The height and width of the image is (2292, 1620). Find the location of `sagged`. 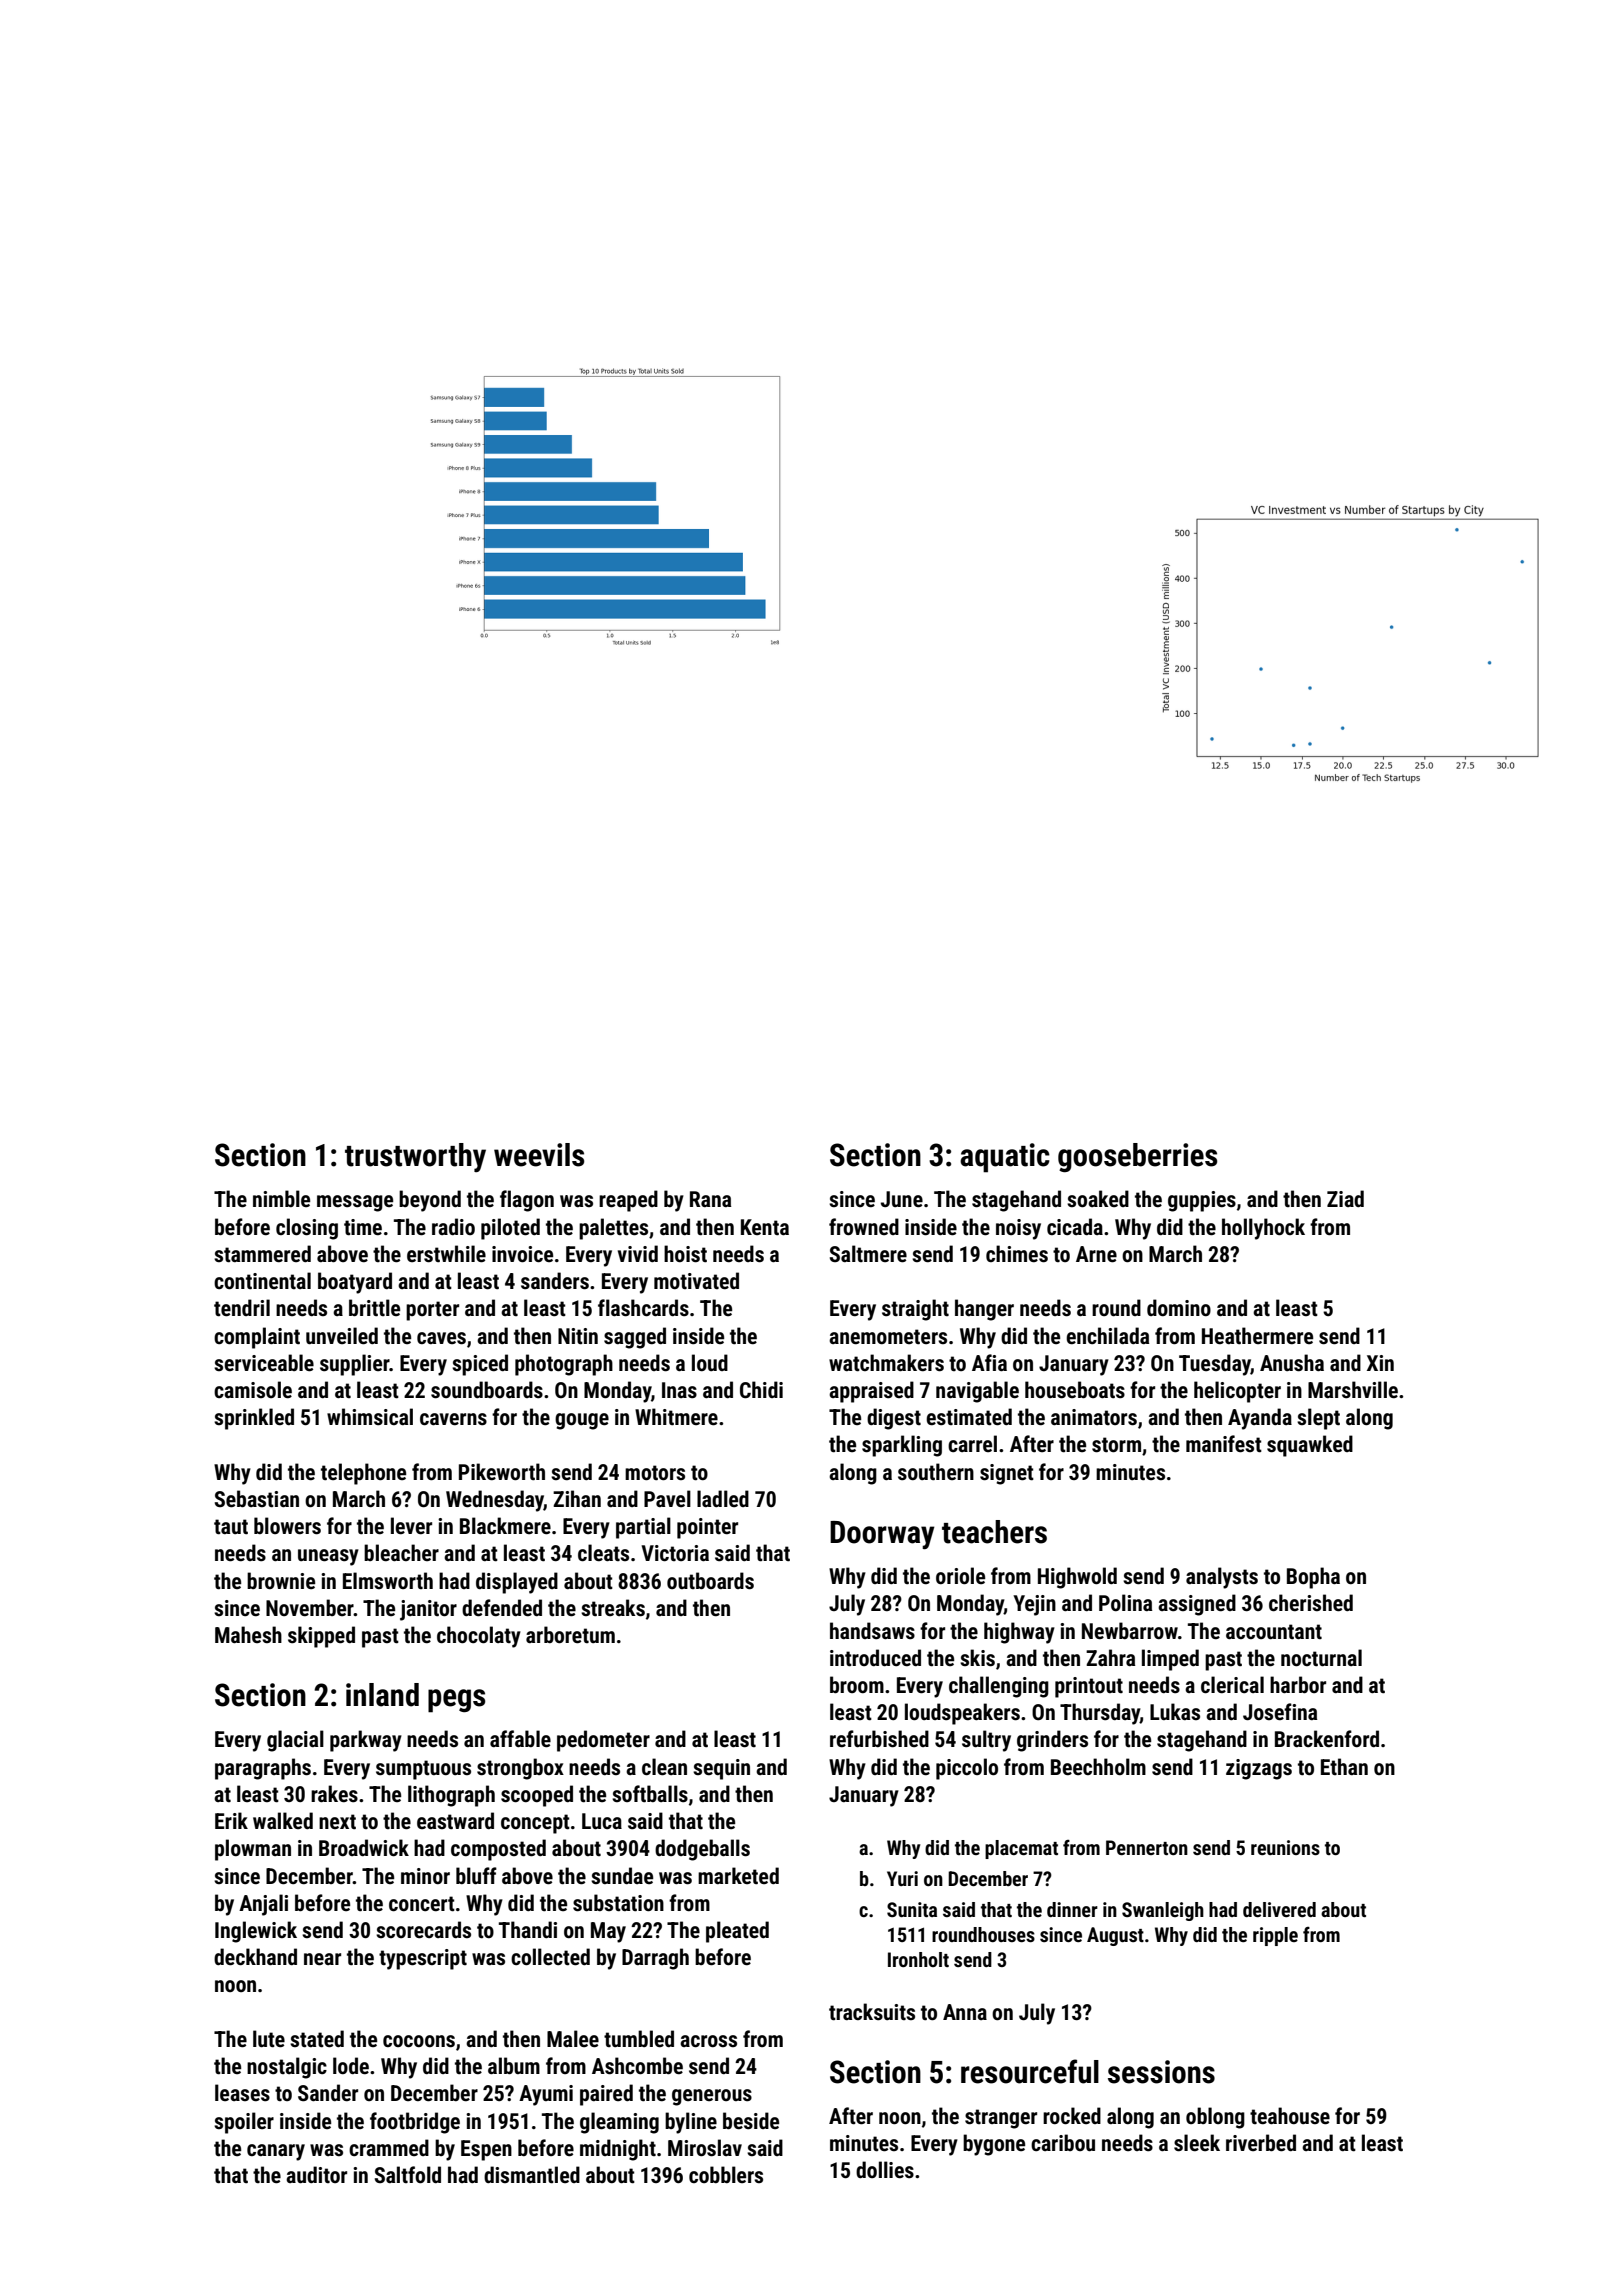

sagged is located at coordinates (635, 1338).
